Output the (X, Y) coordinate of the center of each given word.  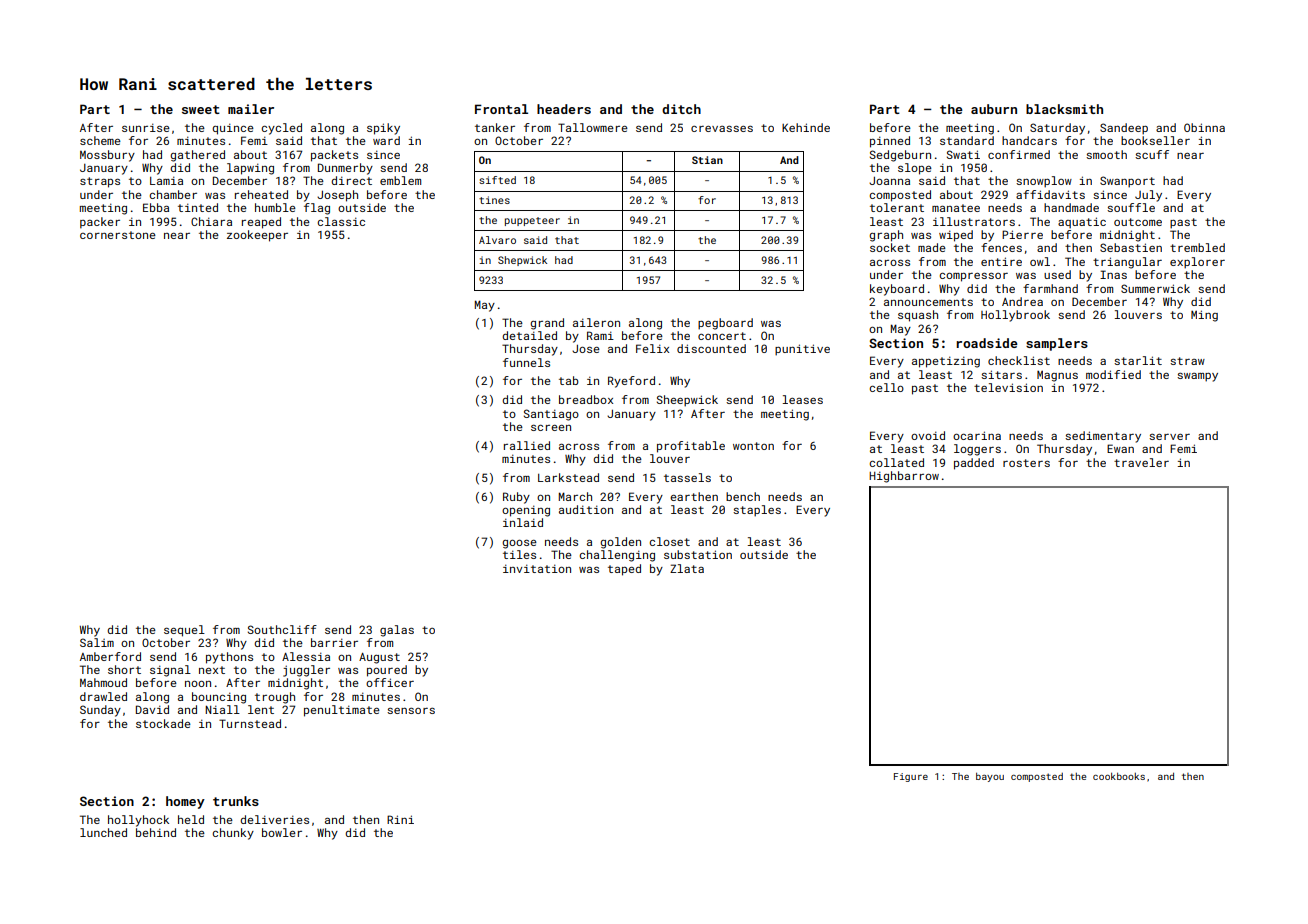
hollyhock (138, 821)
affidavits (1050, 194)
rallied (527, 445)
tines (494, 200)
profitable (691, 447)
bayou (990, 777)
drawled (103, 696)
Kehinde (806, 127)
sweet (201, 109)
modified (1113, 374)
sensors (411, 710)
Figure (911, 777)
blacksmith (1064, 109)
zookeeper (257, 236)
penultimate (342, 711)
